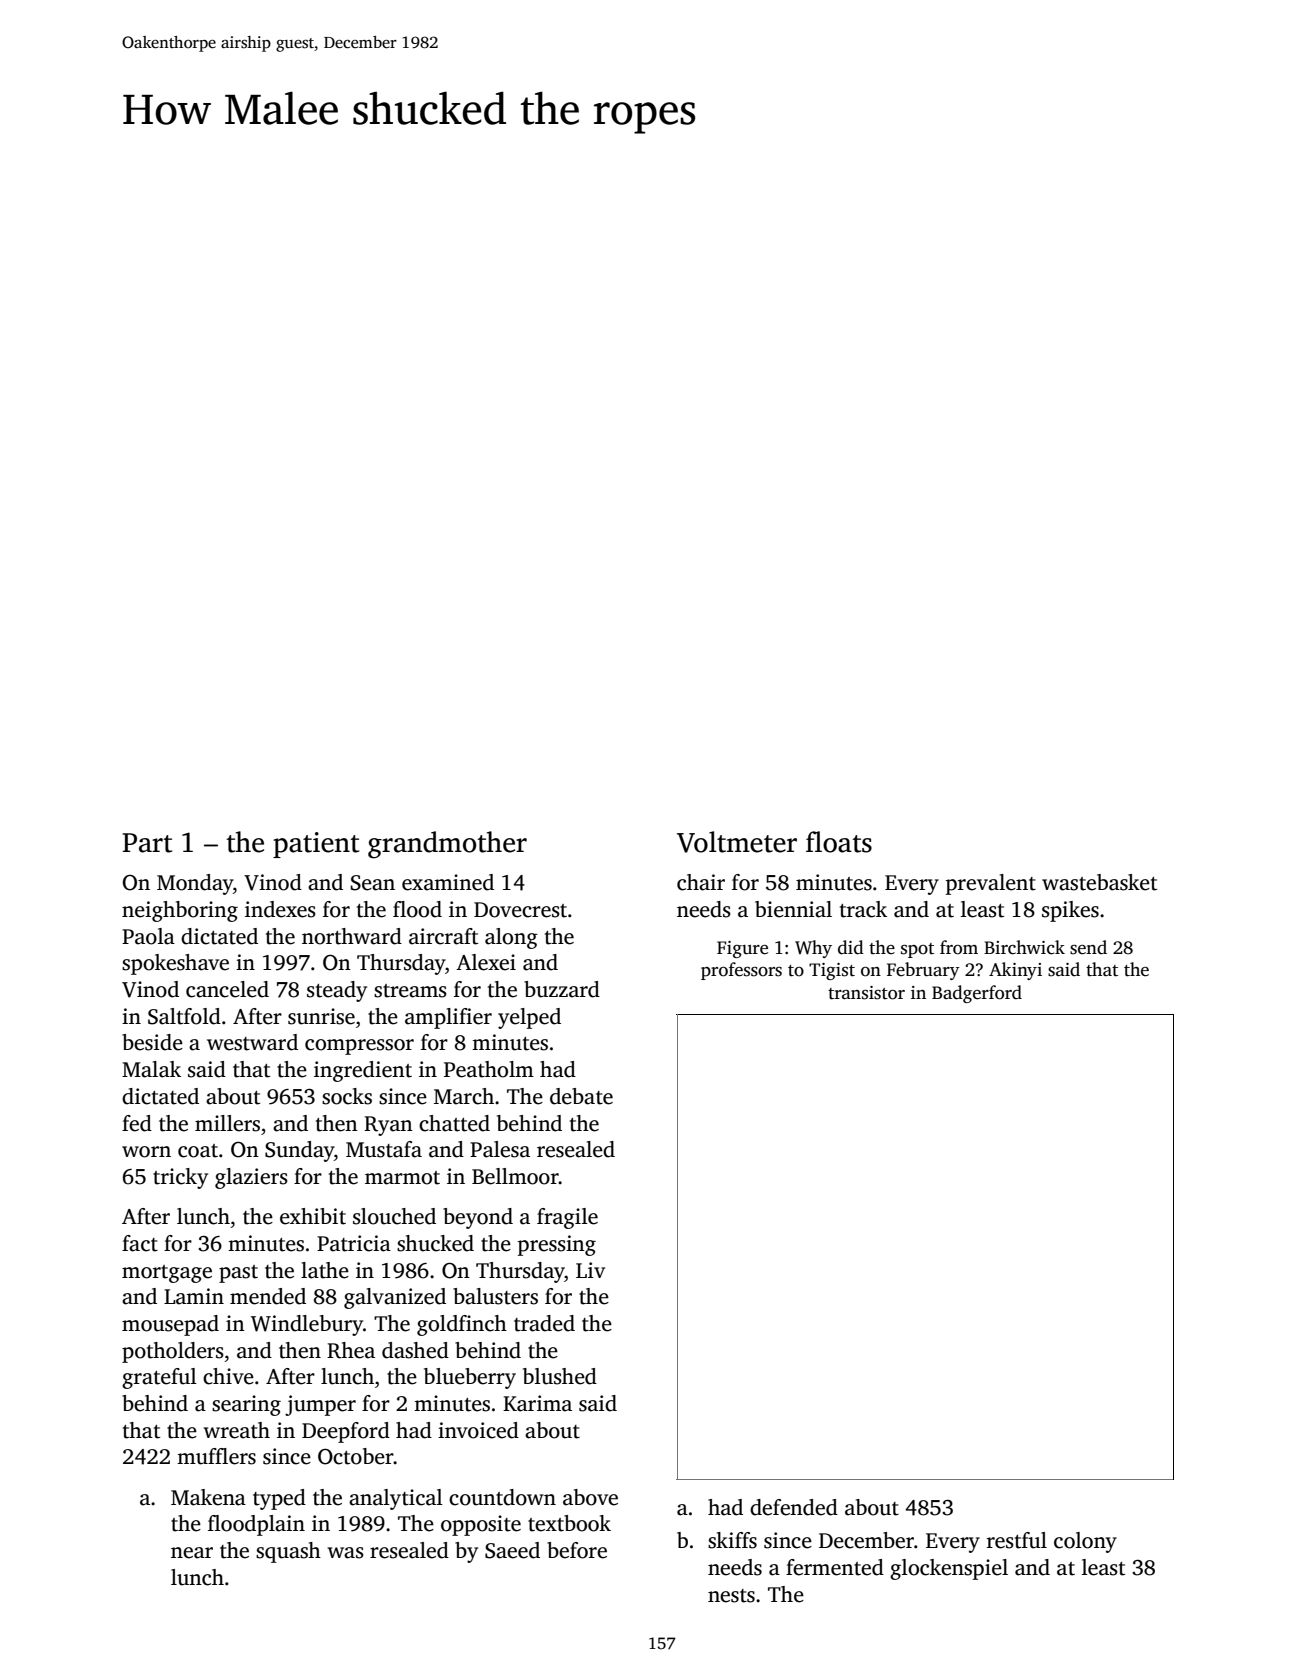 Image resolution: width=1296 pixels, height=1678 pixels. I want to click on potholders, so click(173, 1352).
